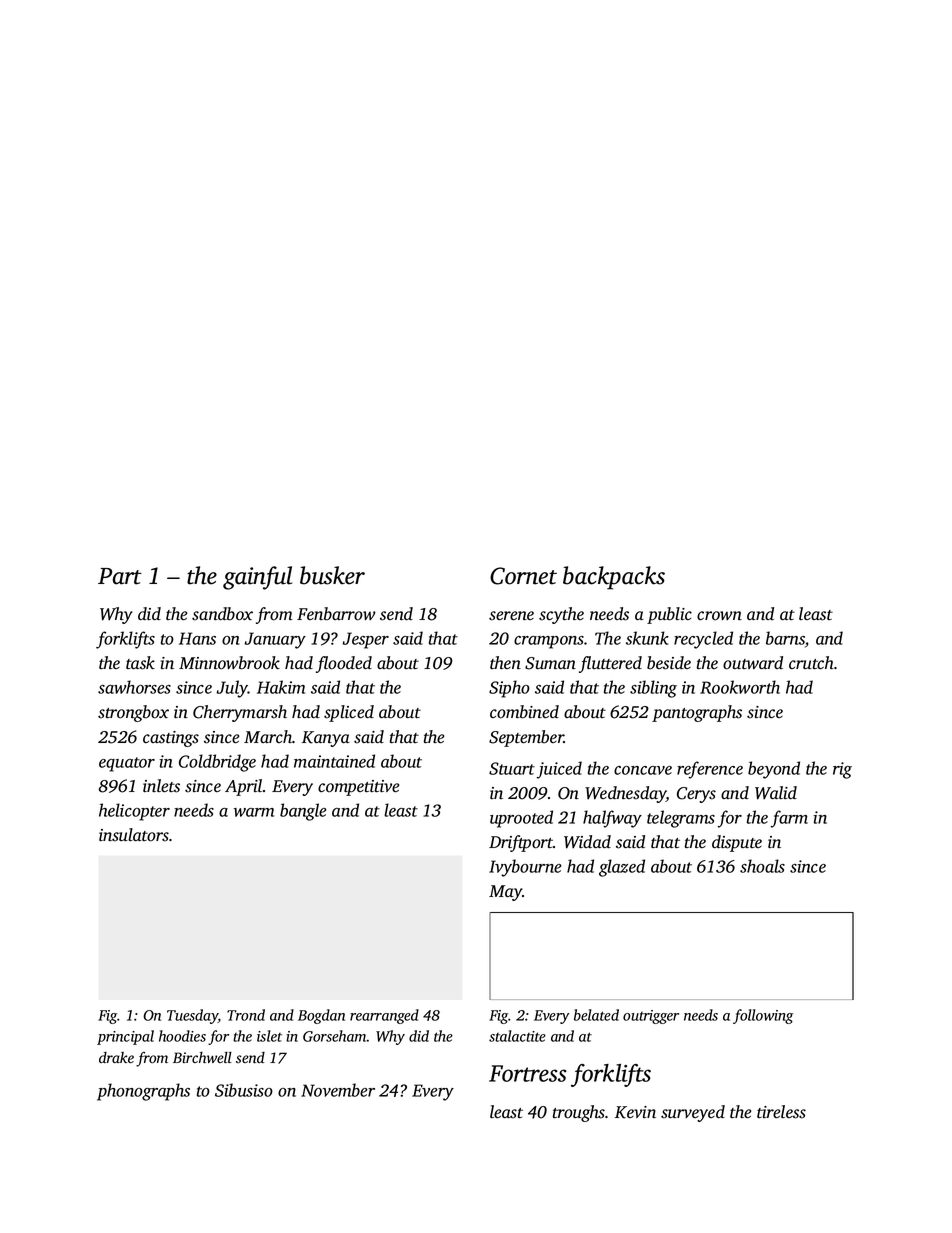 Image resolution: width=952 pixels, height=1233 pixels. What do you see at coordinates (246, 1015) in the screenshot?
I see `Trond` at bounding box center [246, 1015].
